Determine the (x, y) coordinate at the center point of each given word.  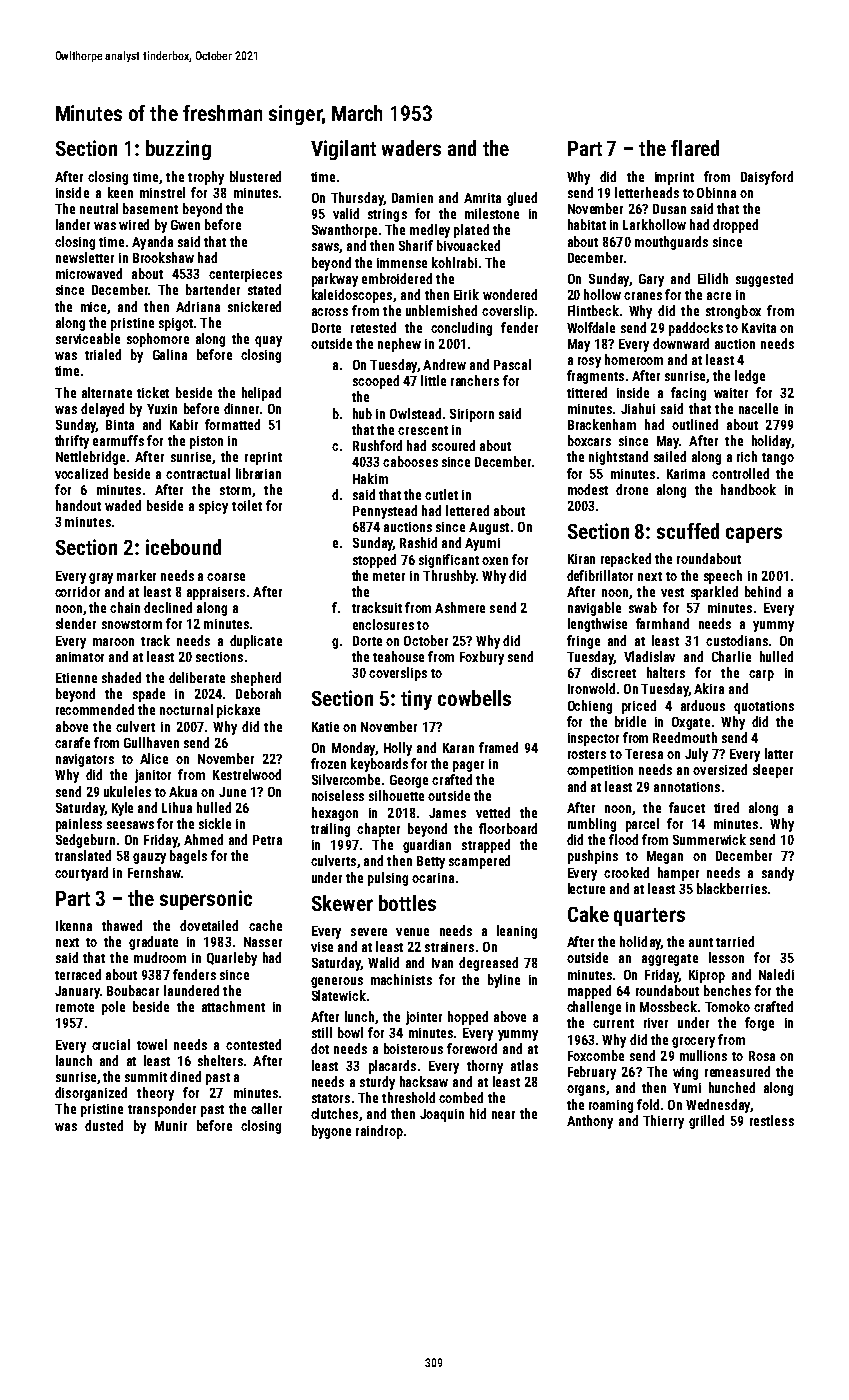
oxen (495, 561)
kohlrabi (454, 262)
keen (120, 192)
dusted (104, 1125)
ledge (750, 377)
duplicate (256, 642)
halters (666, 672)
